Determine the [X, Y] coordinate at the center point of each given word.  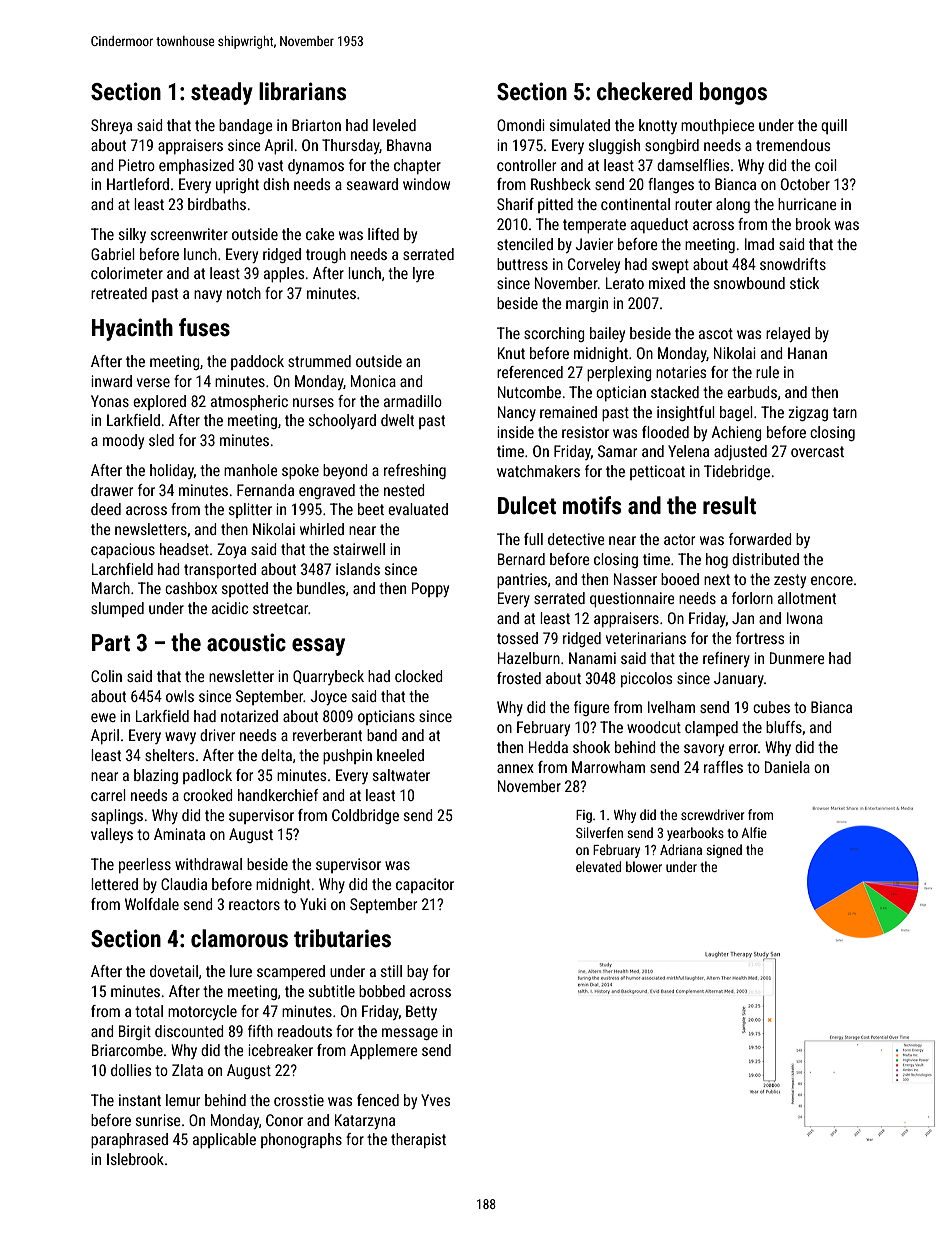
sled [161, 440]
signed [724, 851]
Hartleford [138, 184]
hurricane [807, 204]
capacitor [425, 885]
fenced [378, 1100]
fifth [260, 1031]
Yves [435, 1100]
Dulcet [527, 505]
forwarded [760, 539]
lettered [114, 884]
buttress [522, 264]
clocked [418, 676]
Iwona [805, 618]
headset [184, 549]
